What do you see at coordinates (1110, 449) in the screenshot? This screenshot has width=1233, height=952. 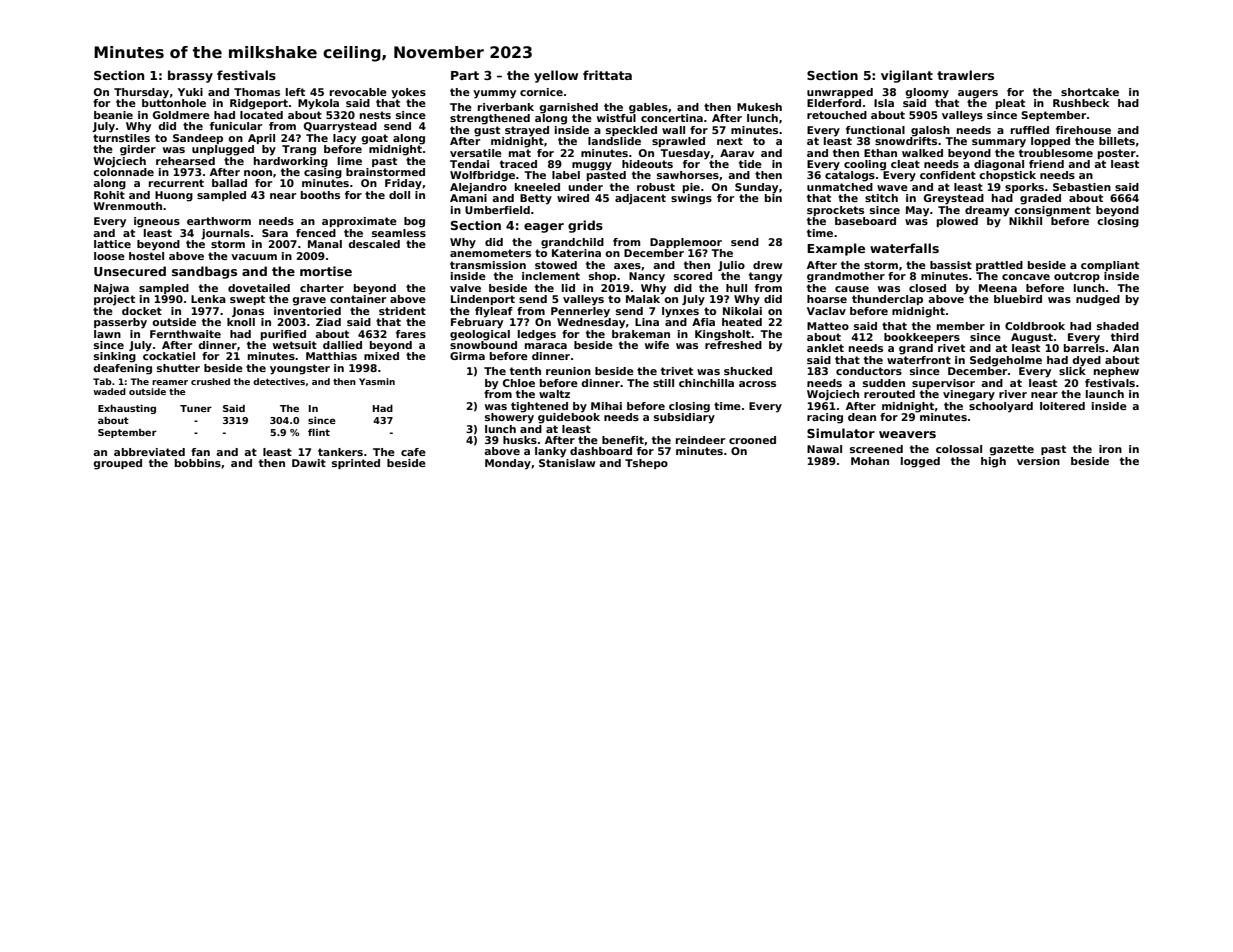 I see `iron` at bounding box center [1110, 449].
